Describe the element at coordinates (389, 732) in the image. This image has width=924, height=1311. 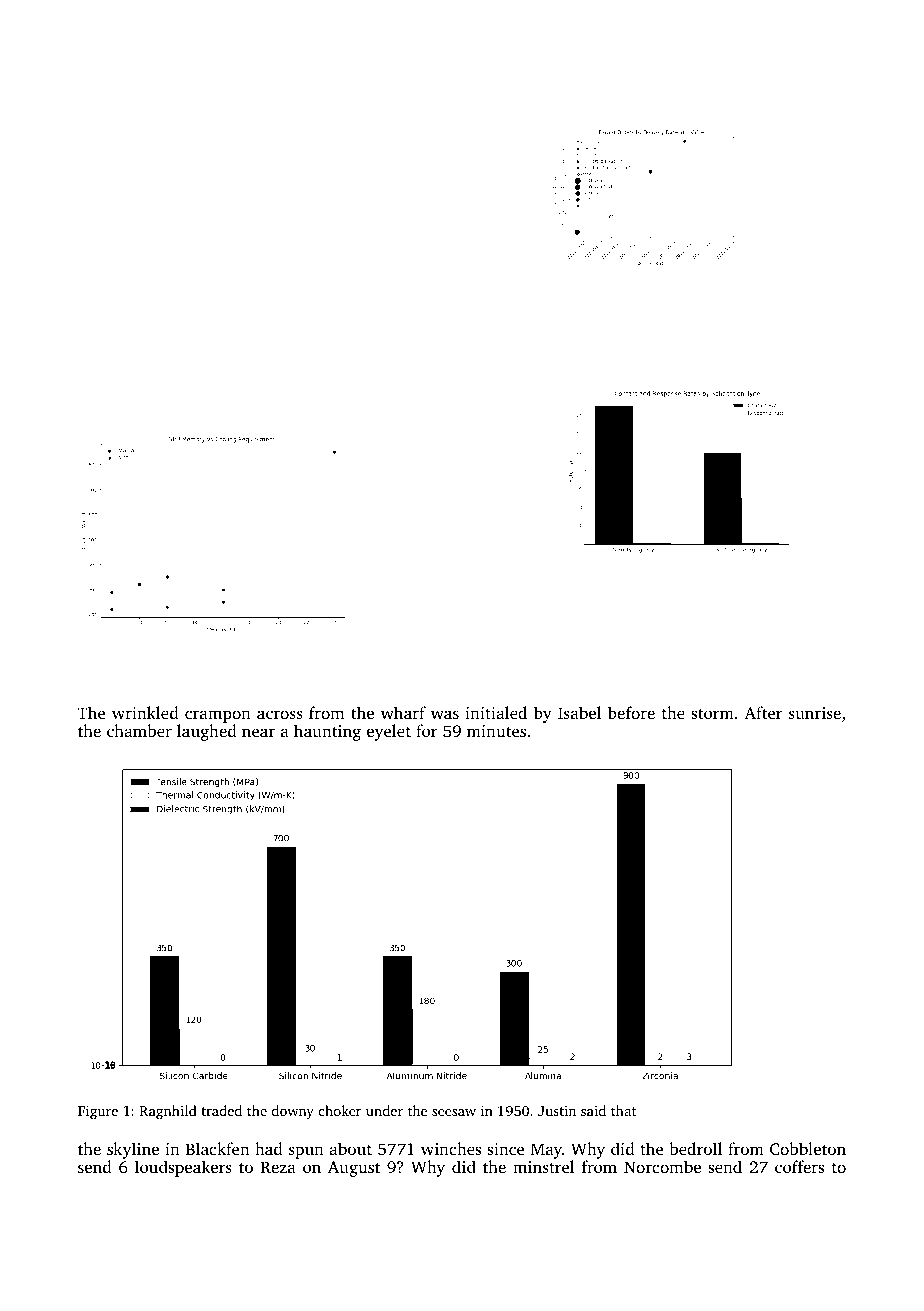
I see `eyelet` at that location.
